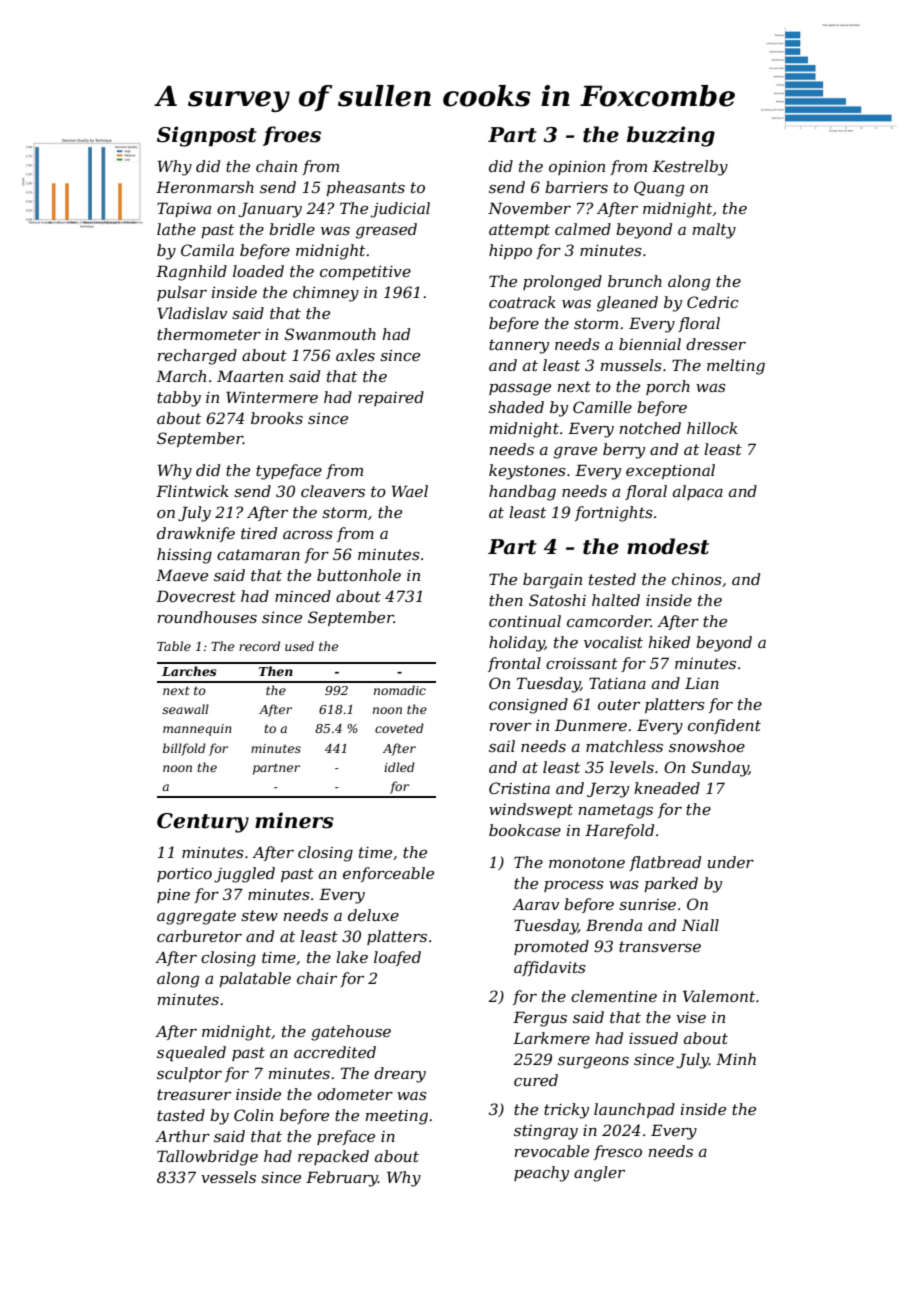  I want to click on Kestrelby, so click(690, 168).
